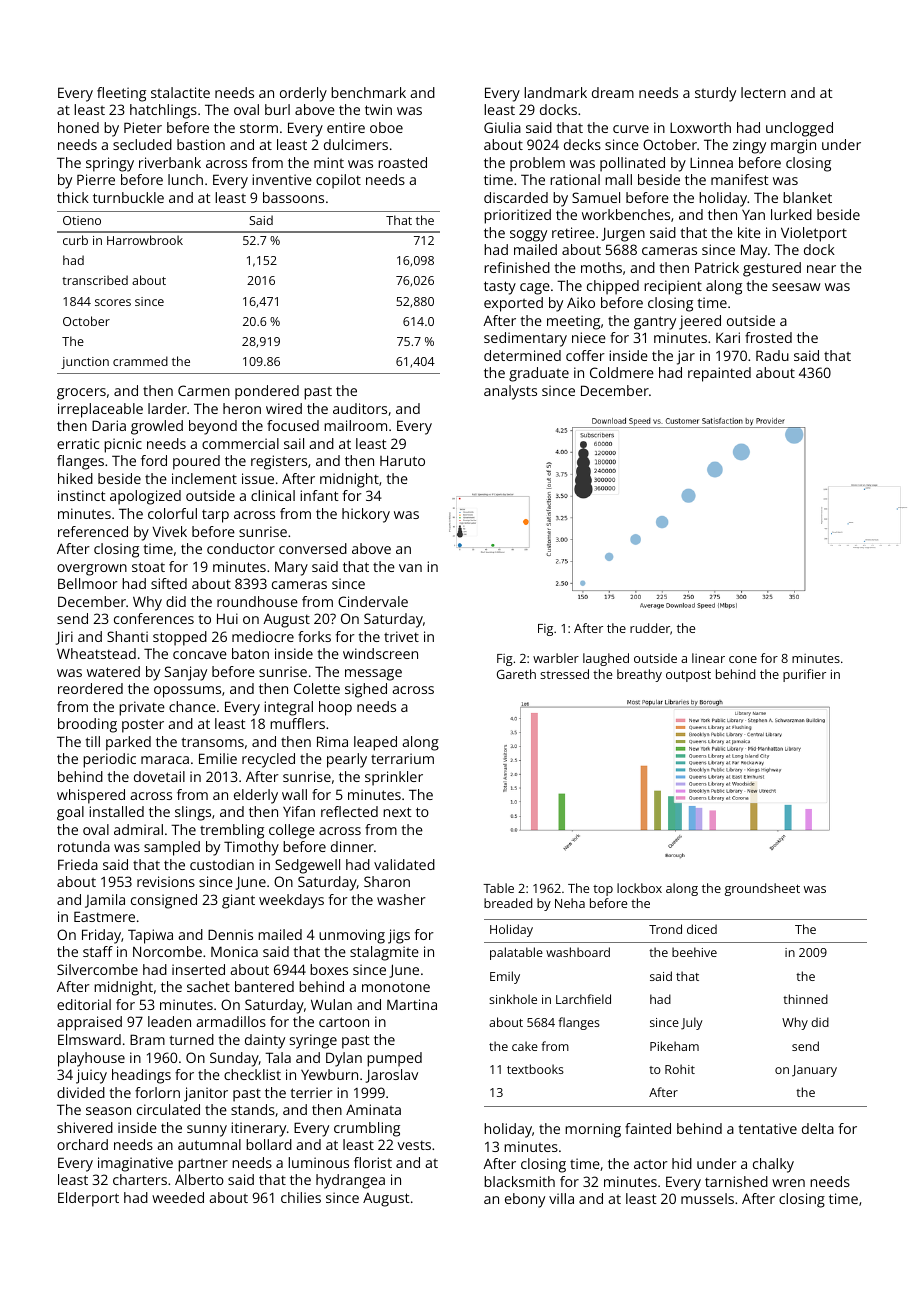 This page has width=924, height=1308. I want to click on weeded, so click(178, 1197).
